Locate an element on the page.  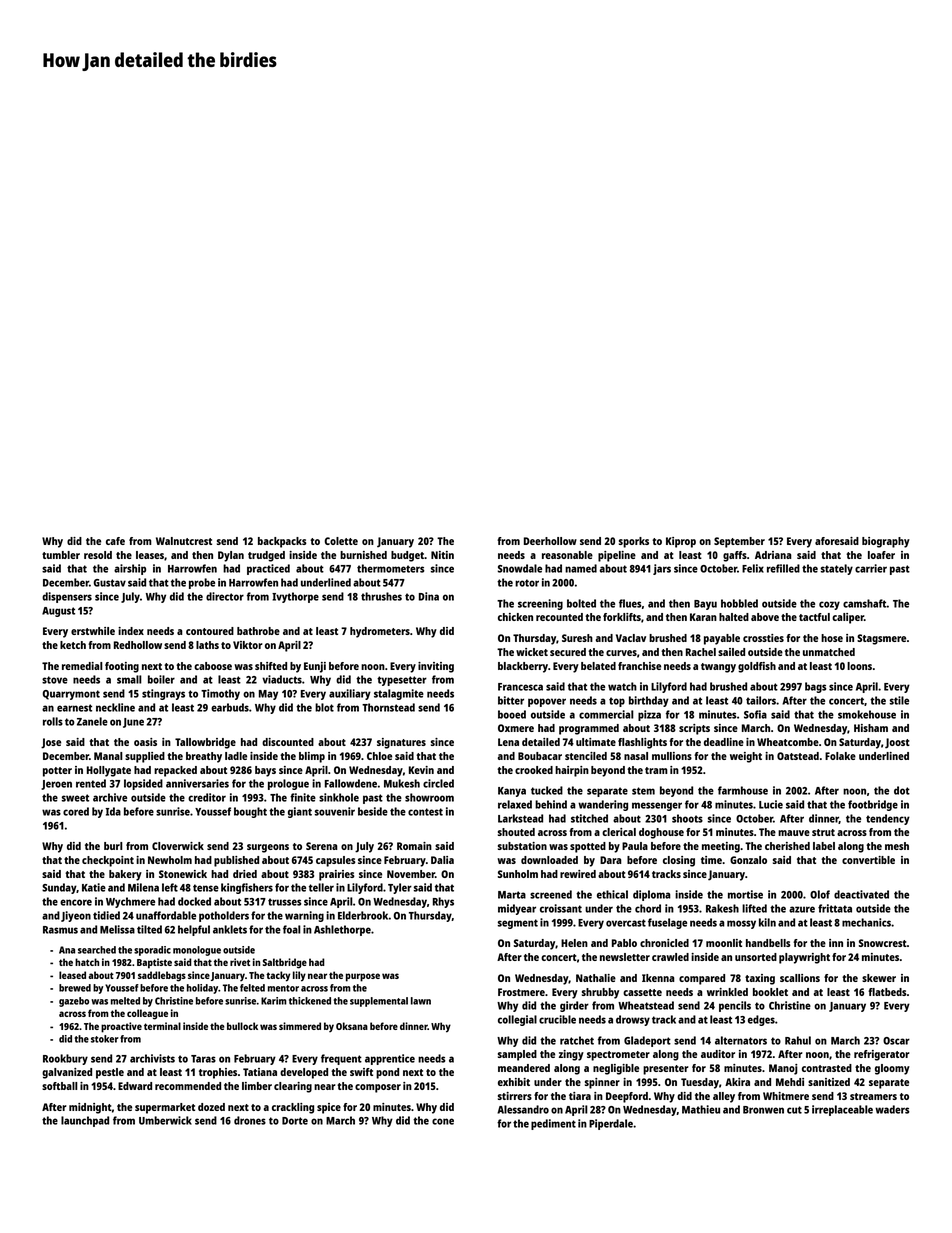
cafe is located at coordinates (115, 541).
